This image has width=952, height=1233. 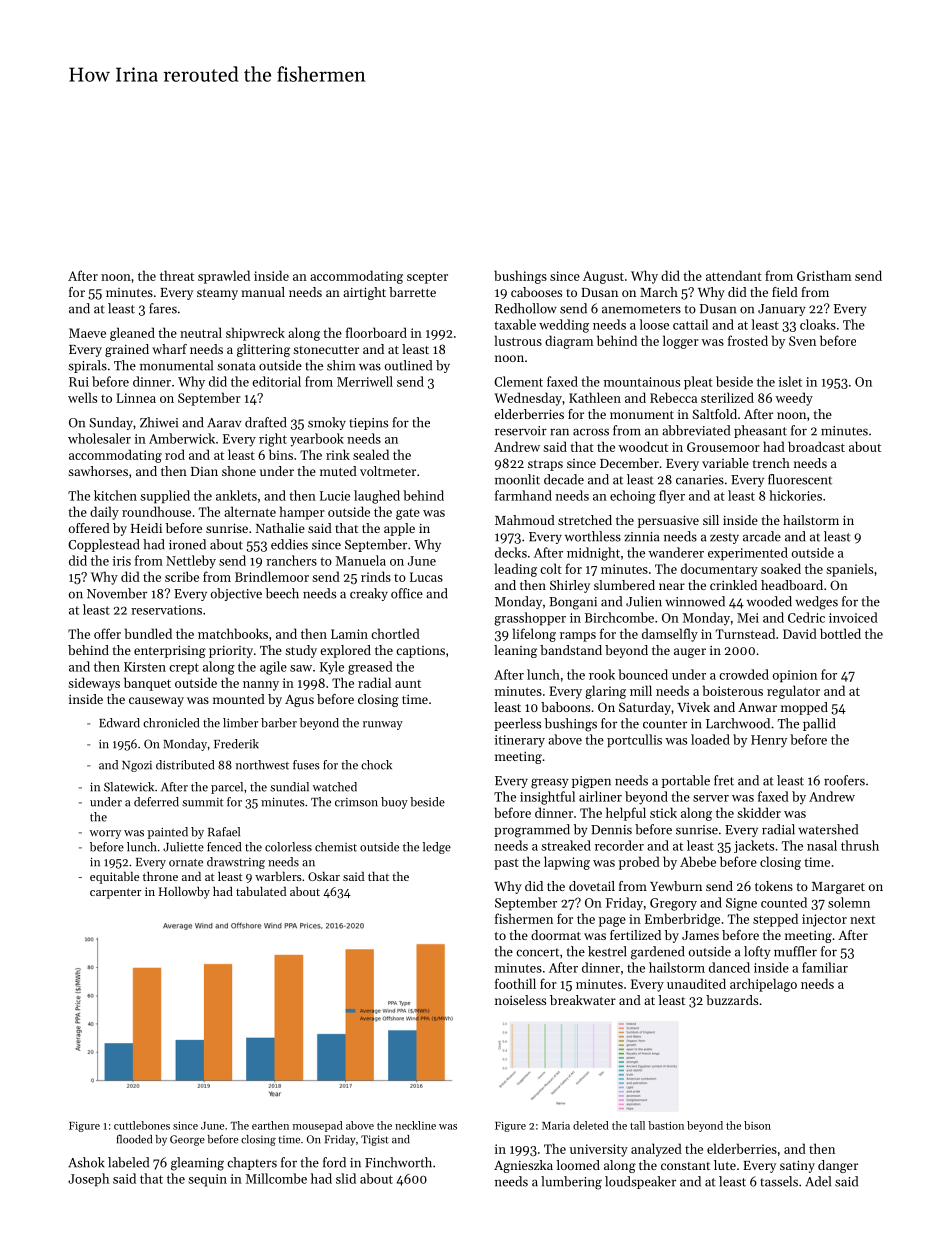 What do you see at coordinates (536, 292) in the image?
I see `cabooses` at bounding box center [536, 292].
